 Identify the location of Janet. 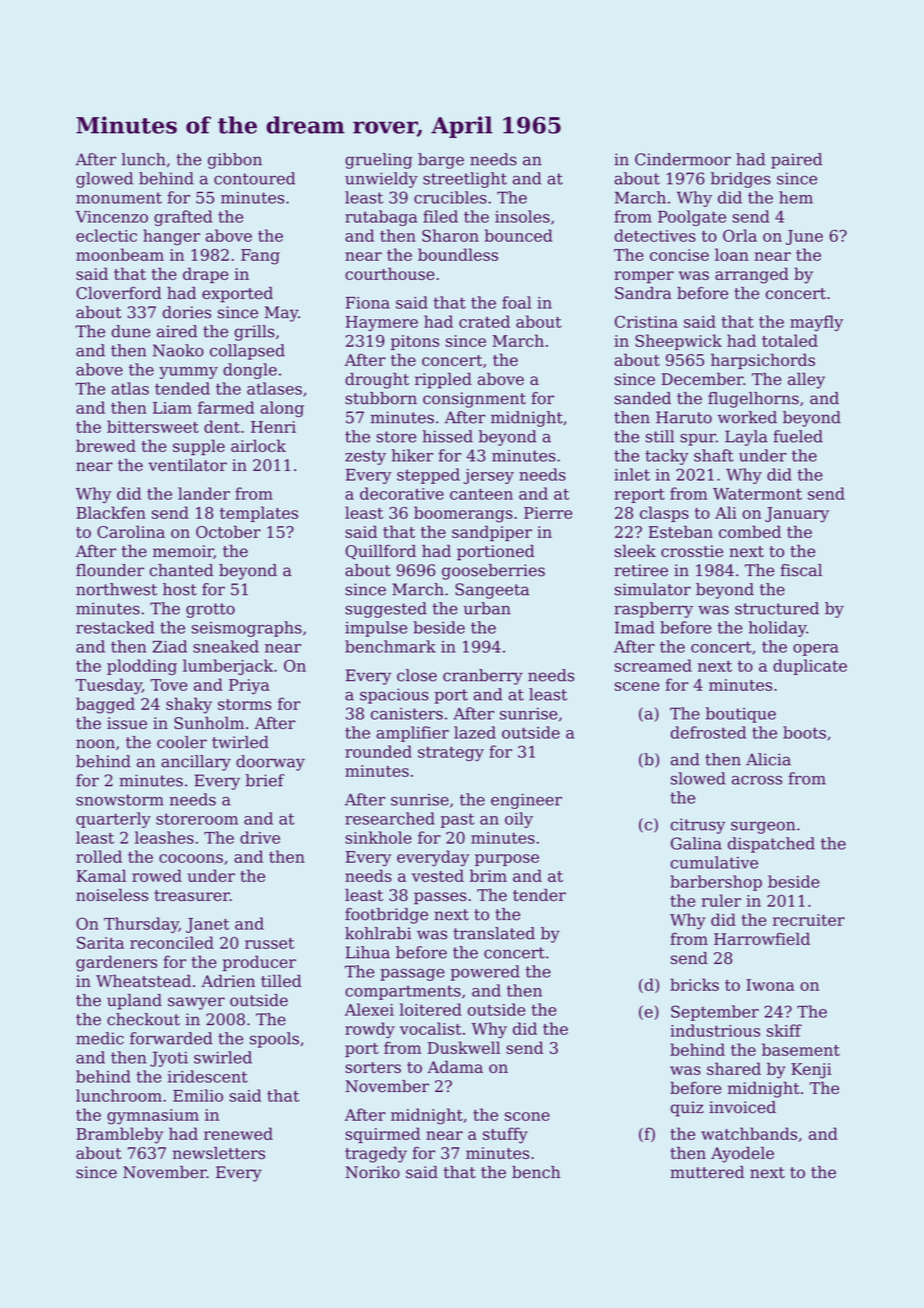
(207, 925).
